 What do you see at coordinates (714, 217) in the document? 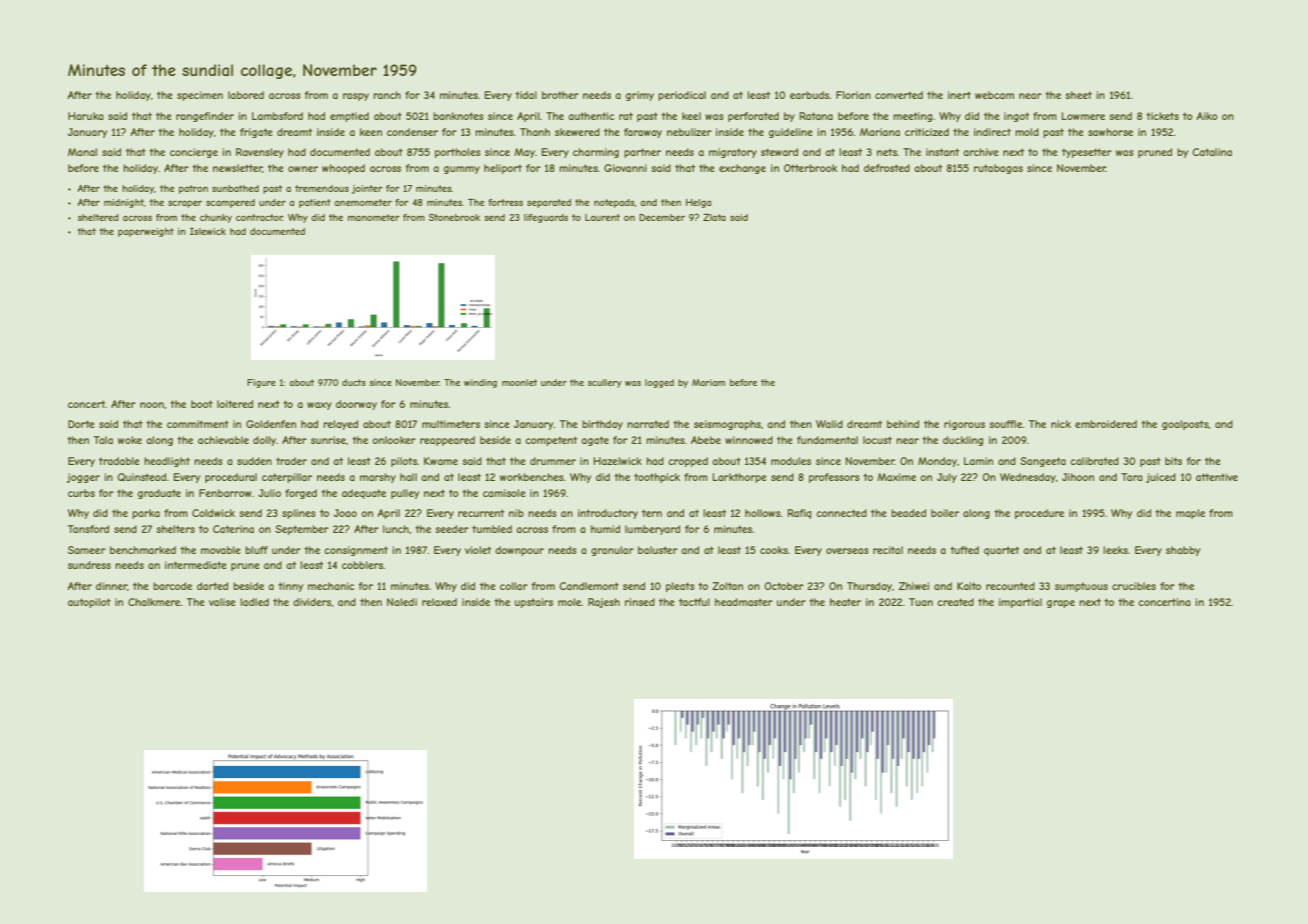
I see `Zlata` at bounding box center [714, 217].
